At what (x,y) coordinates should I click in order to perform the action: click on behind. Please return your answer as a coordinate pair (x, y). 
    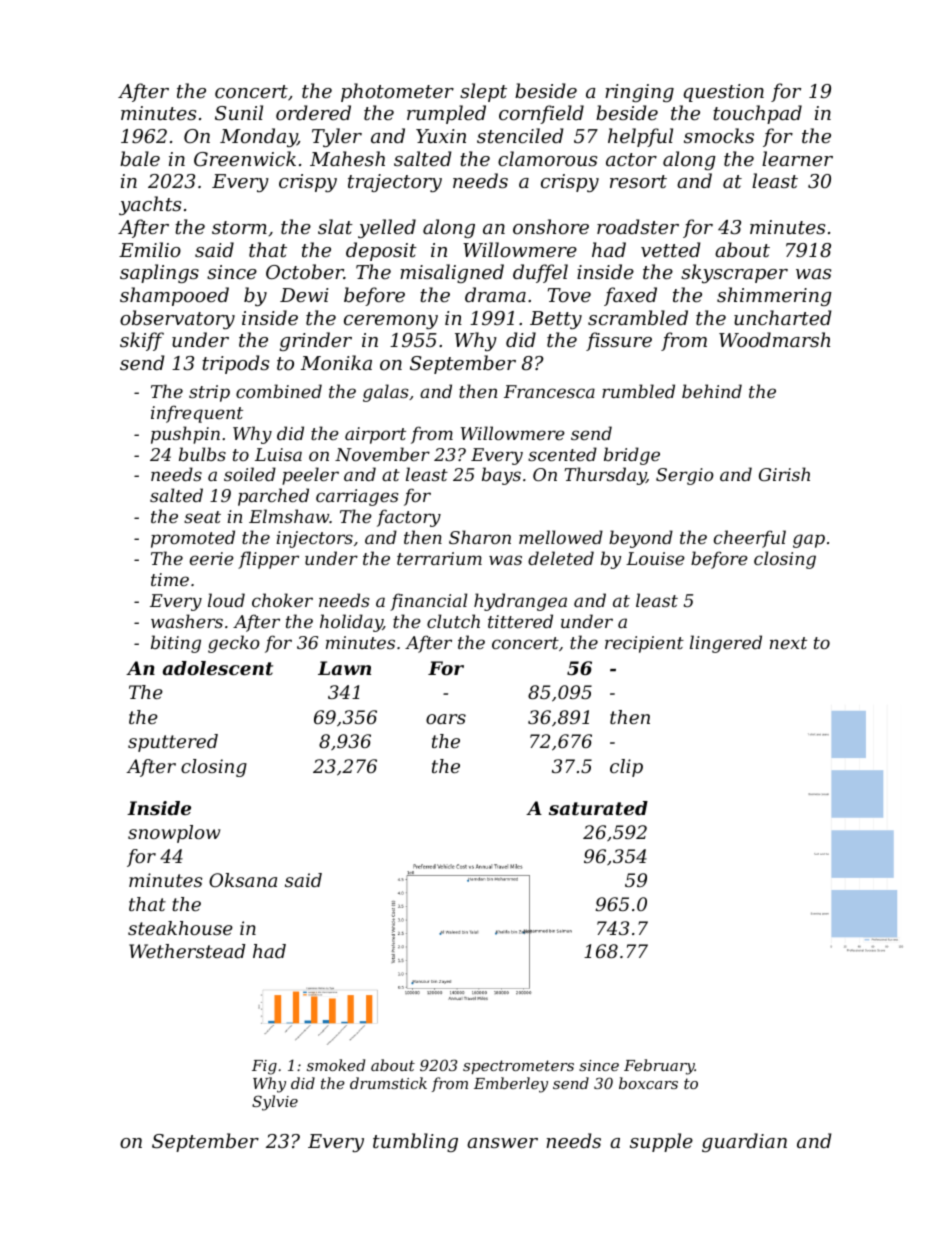
    Looking at the image, I should click on (712, 391).
